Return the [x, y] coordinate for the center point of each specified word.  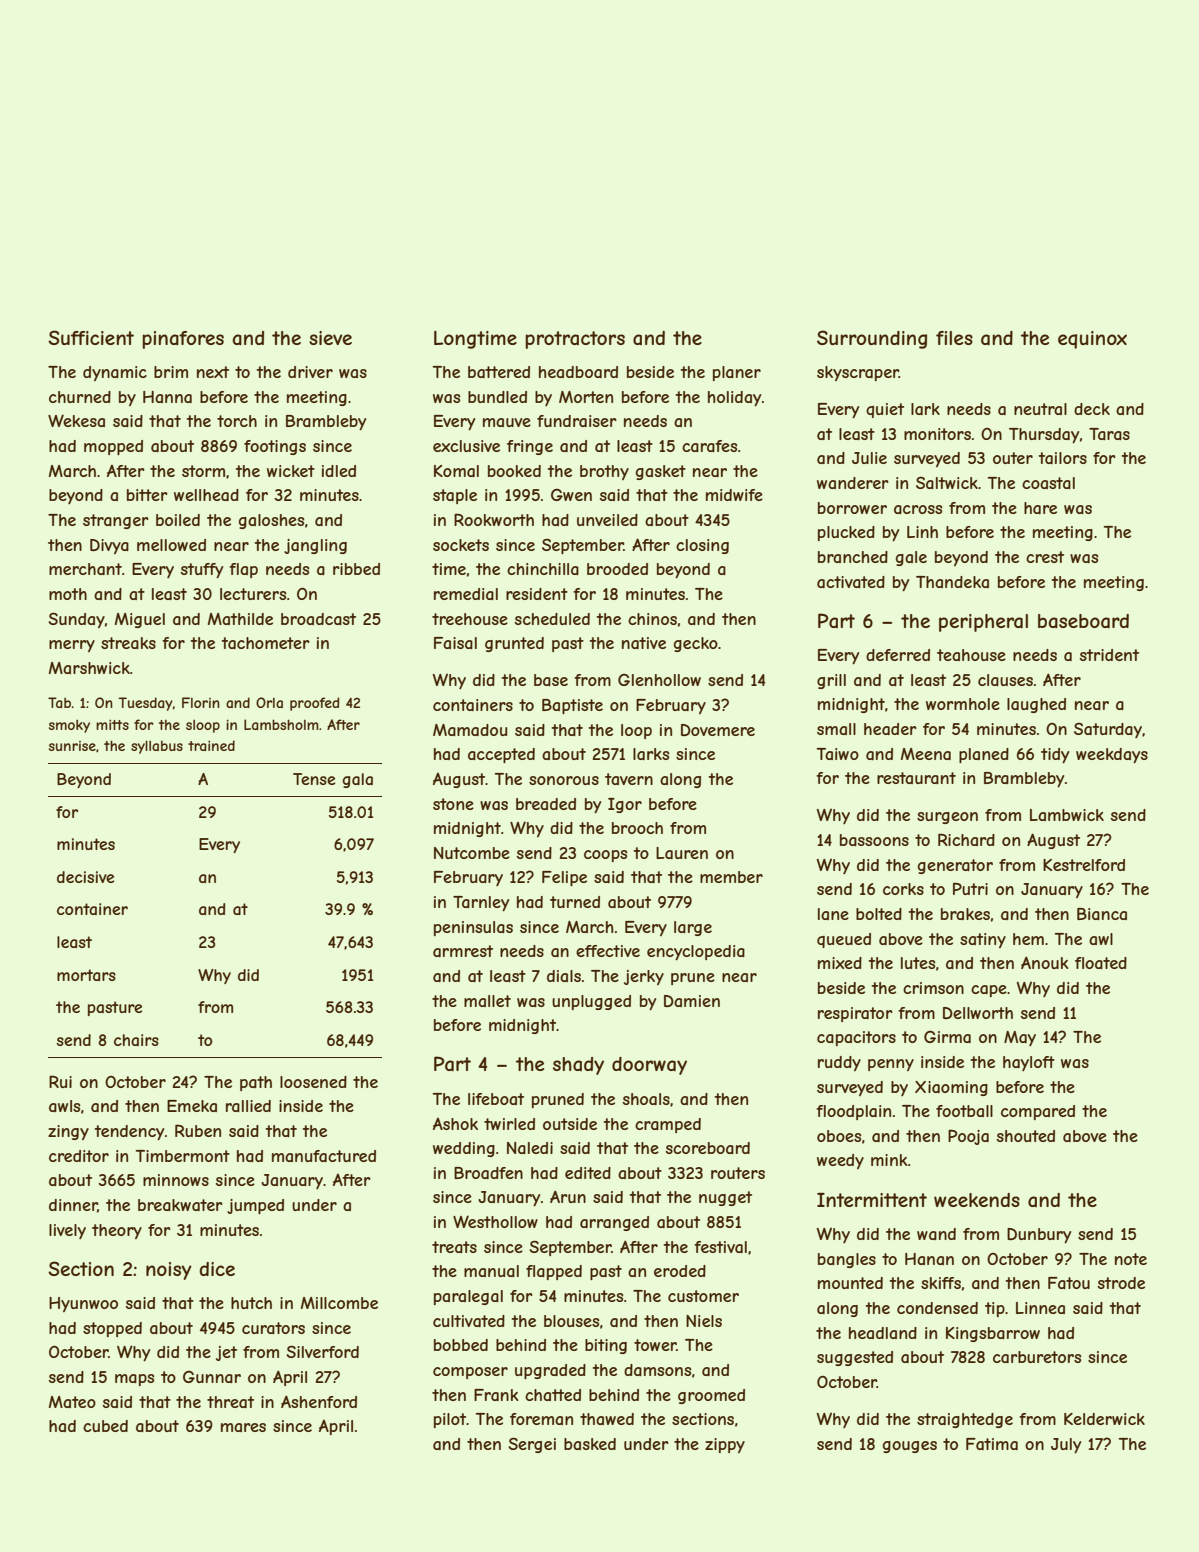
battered [499, 372]
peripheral [983, 623]
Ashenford [319, 1401]
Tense [314, 779]
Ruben [198, 1130]
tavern [629, 779]
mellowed [171, 545]
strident [1109, 655]
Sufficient [91, 337]
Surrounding [872, 339]
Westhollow [495, 1221]
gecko [696, 644]
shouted [1026, 1136]
